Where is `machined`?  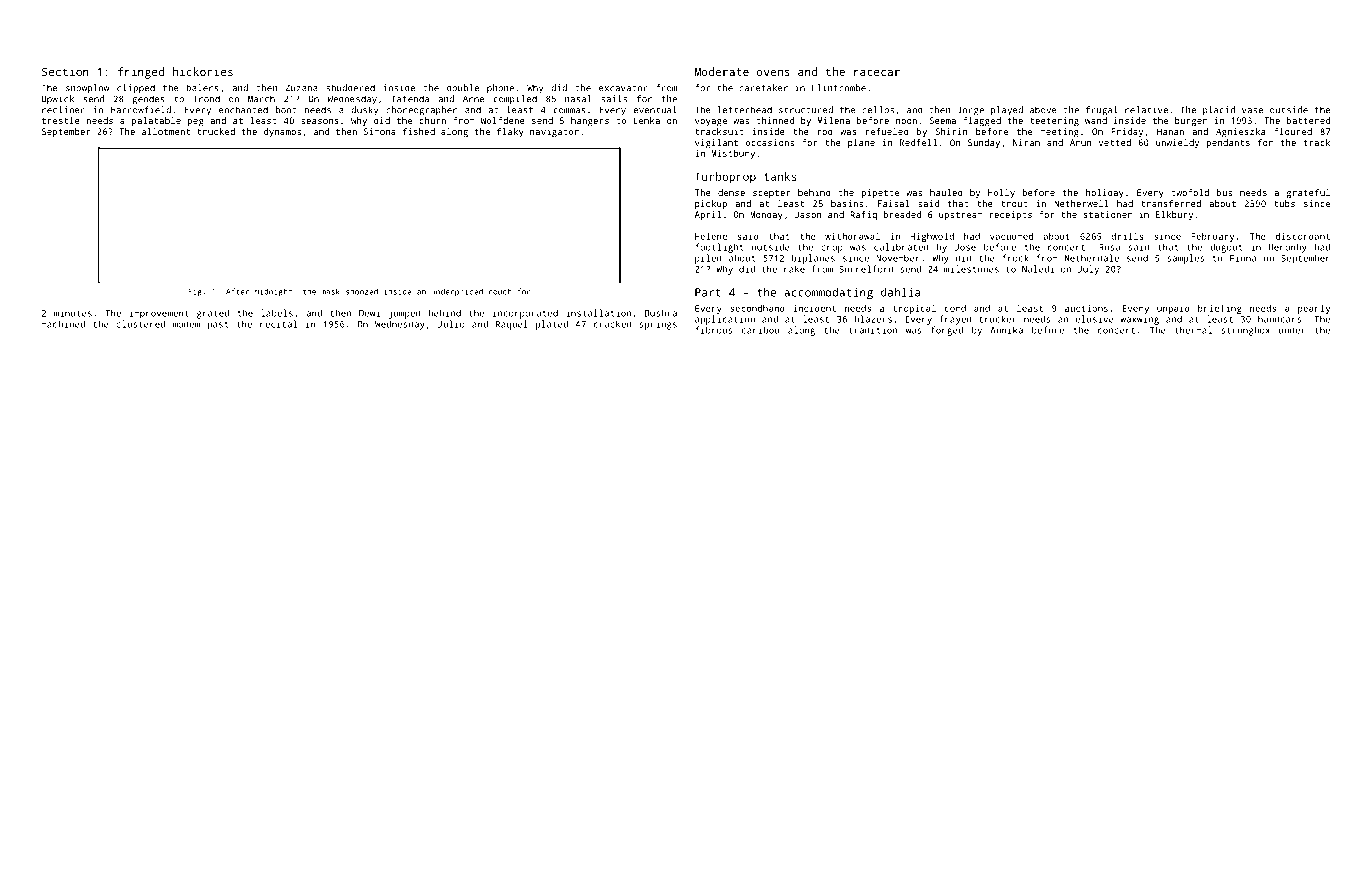 machined is located at coordinates (63, 324).
